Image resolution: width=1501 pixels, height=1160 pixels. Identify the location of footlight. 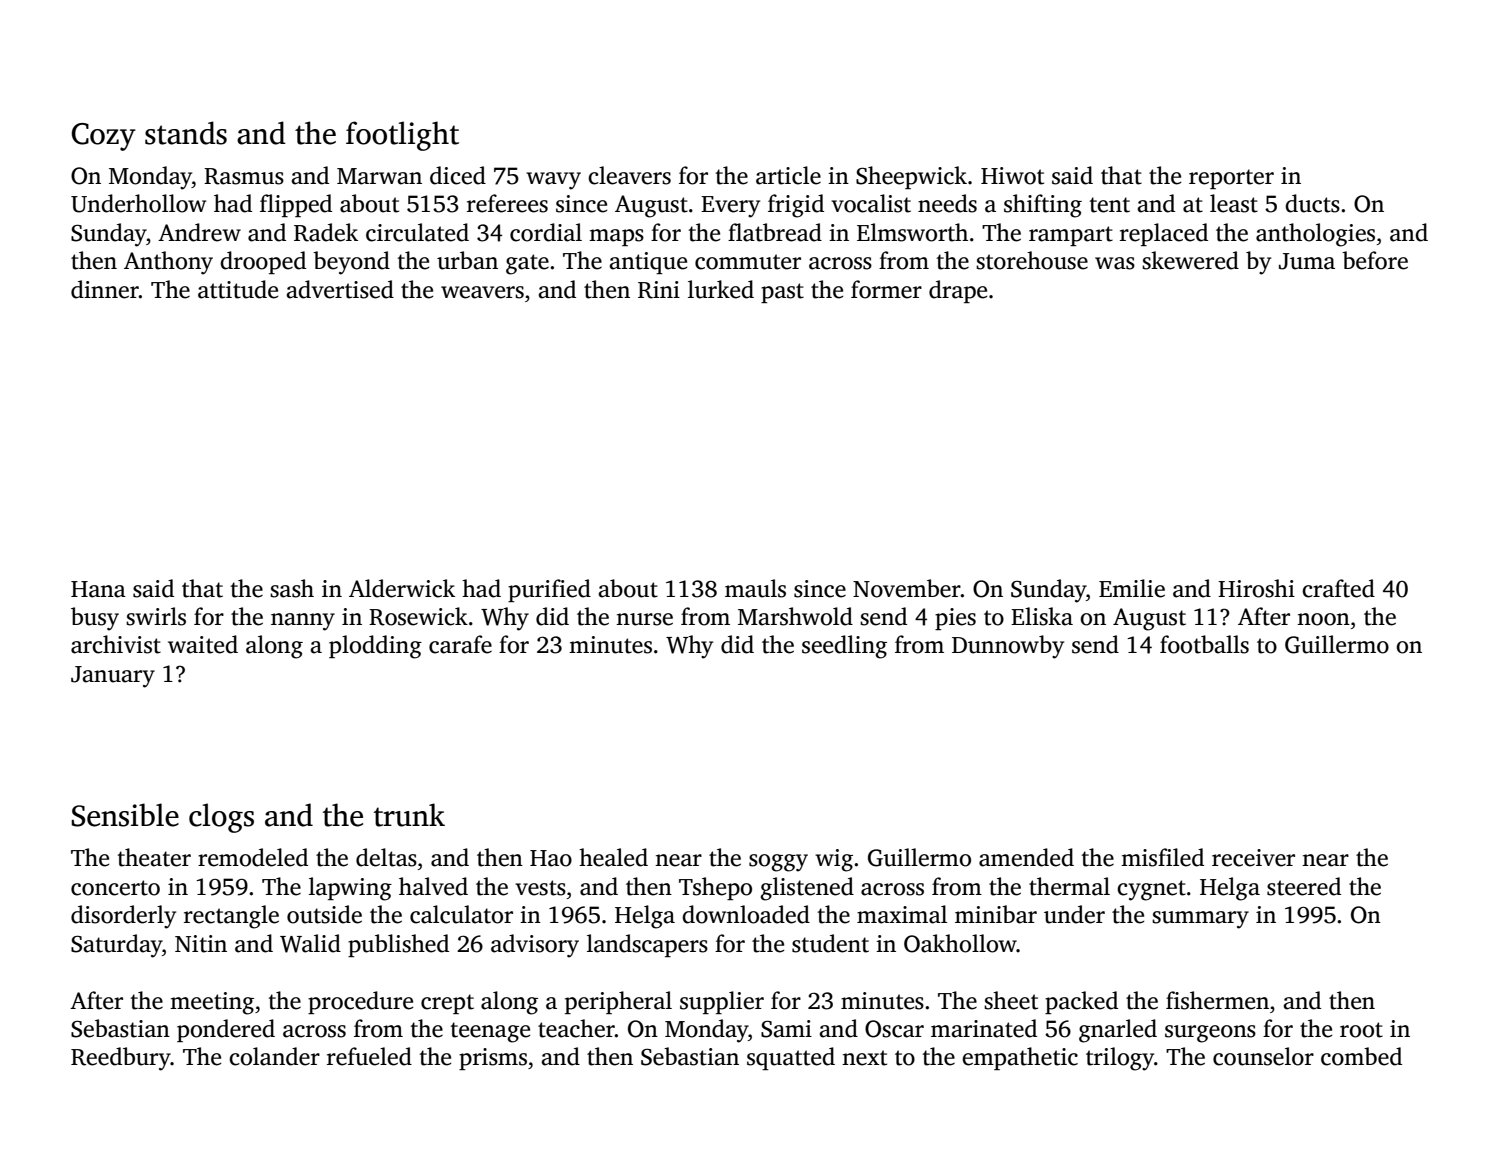
(402, 136).
